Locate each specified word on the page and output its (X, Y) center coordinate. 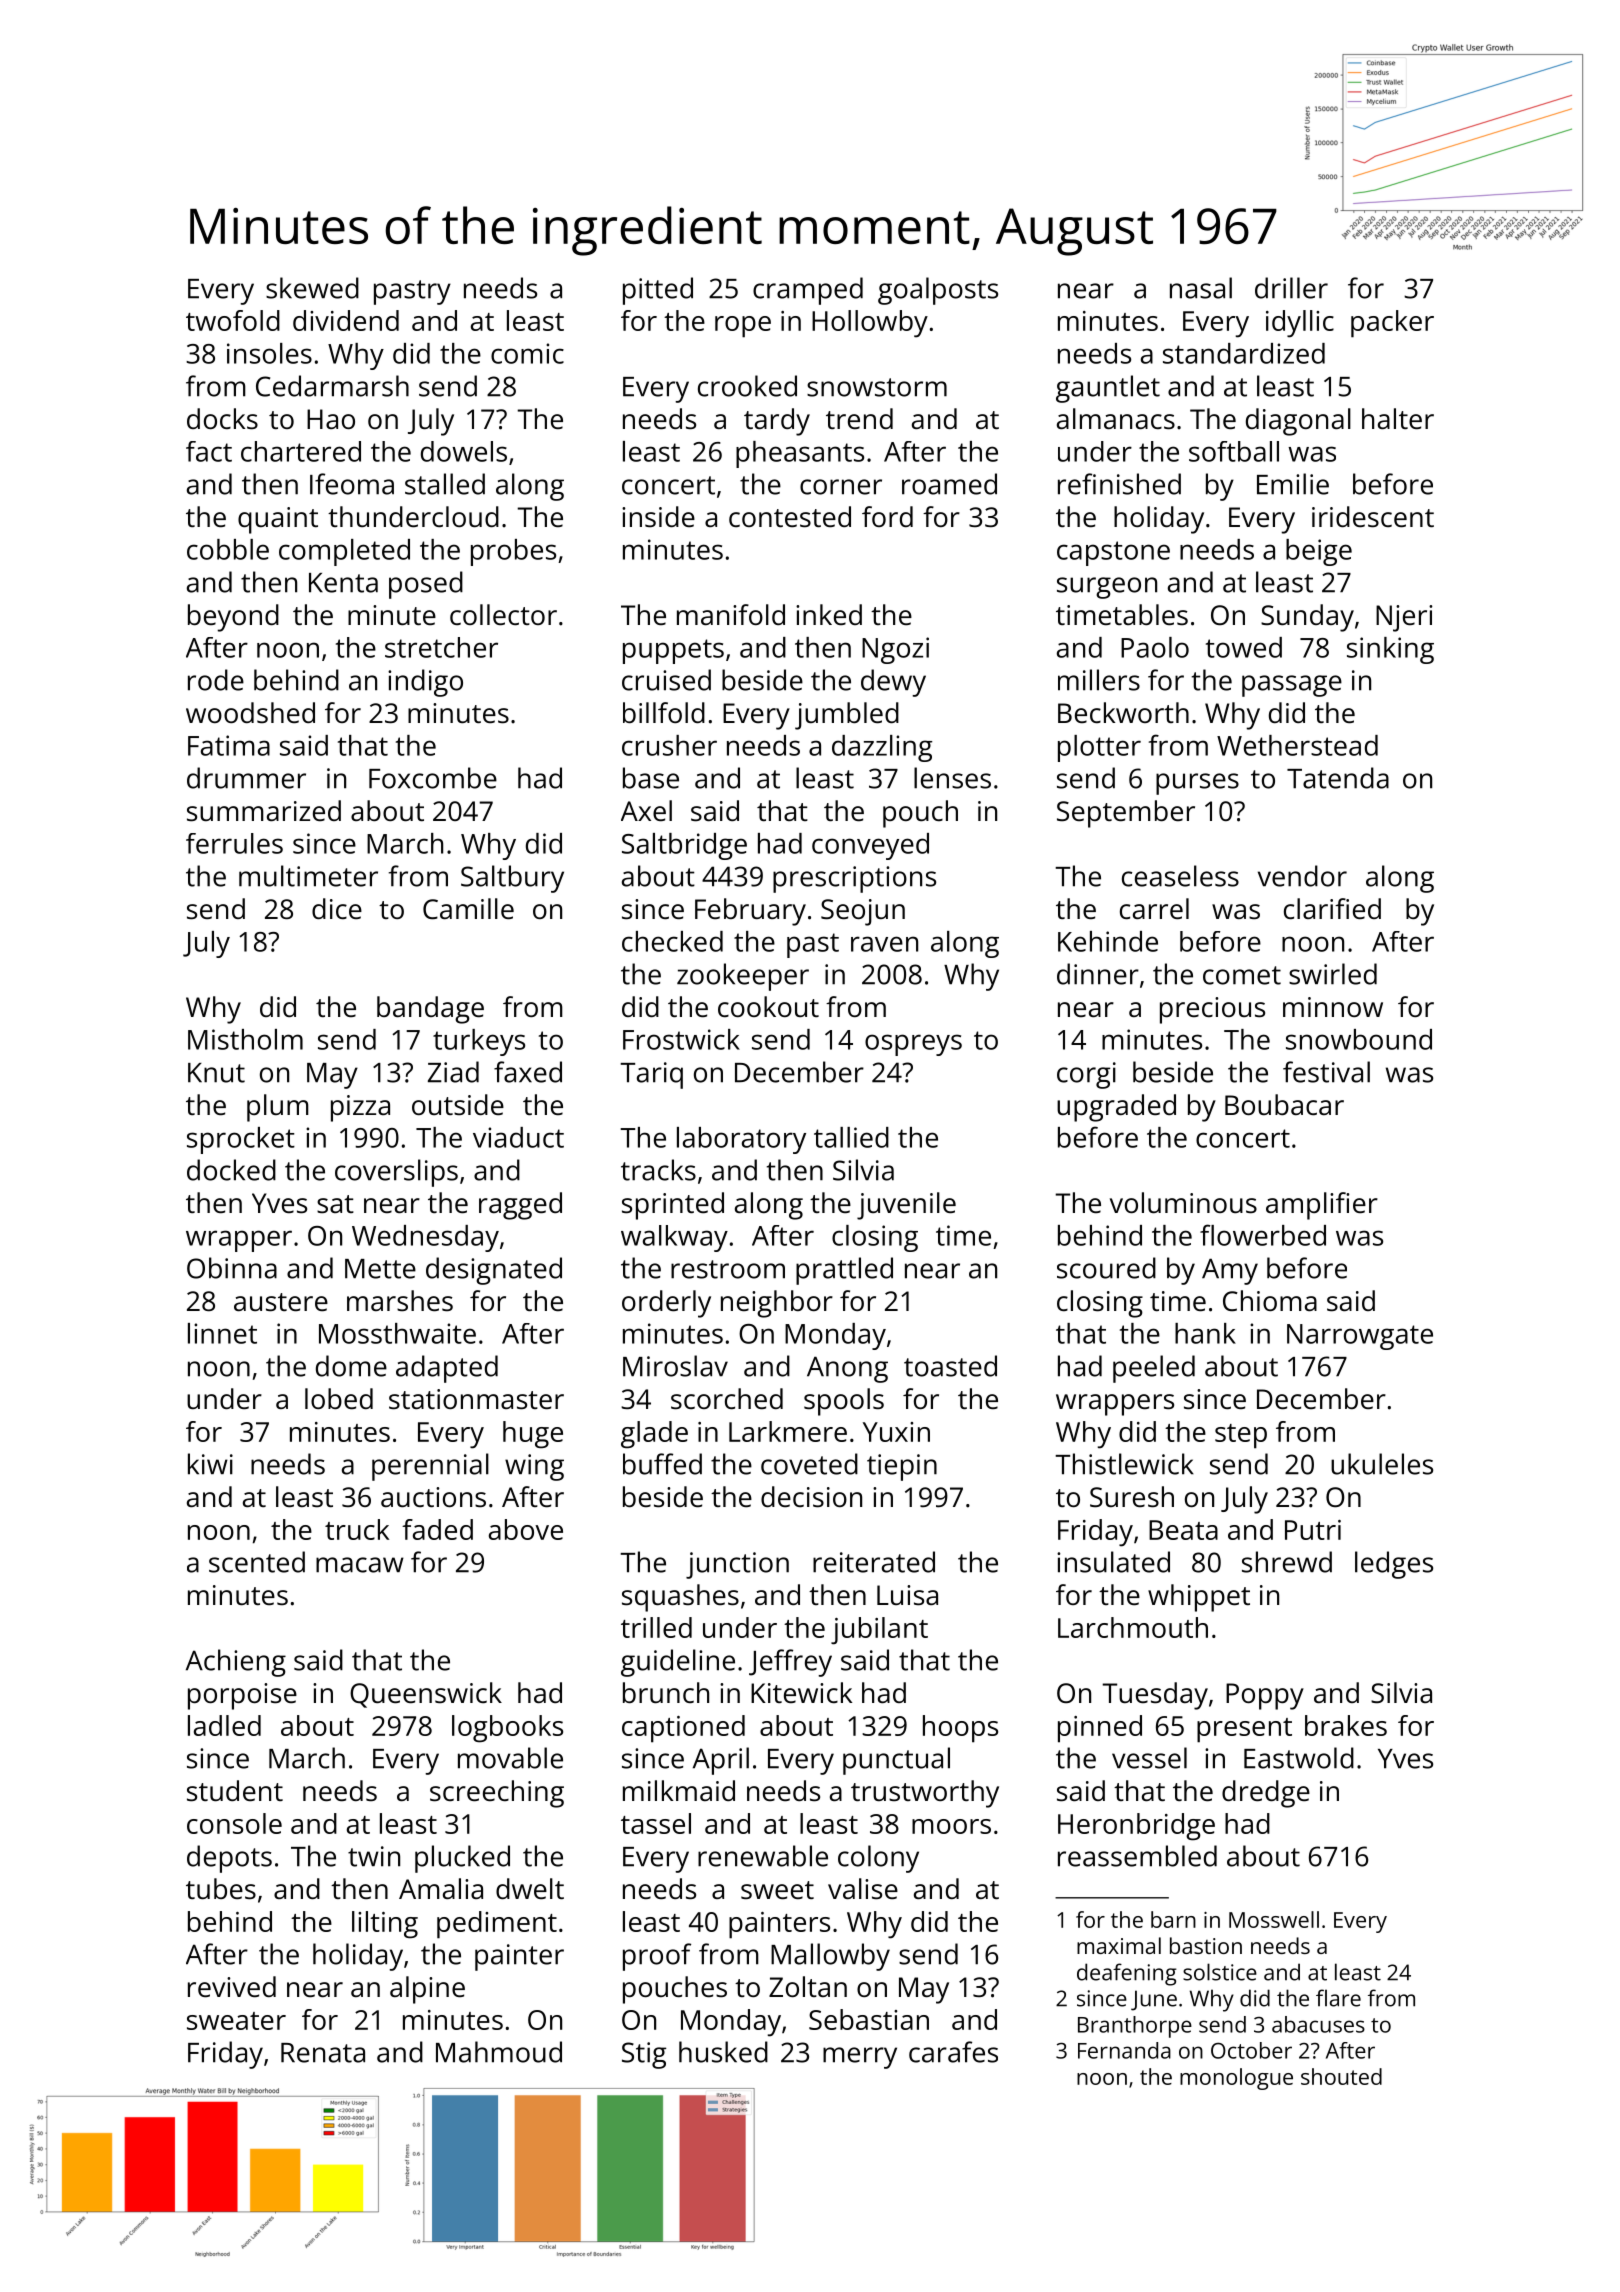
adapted (447, 1369)
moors (951, 1826)
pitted (658, 291)
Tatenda (1338, 778)
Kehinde (1108, 941)
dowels (464, 451)
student (235, 1791)
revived (232, 1987)
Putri (1313, 1530)
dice (337, 908)
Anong (847, 1369)
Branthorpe (1135, 2027)
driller (1291, 288)
